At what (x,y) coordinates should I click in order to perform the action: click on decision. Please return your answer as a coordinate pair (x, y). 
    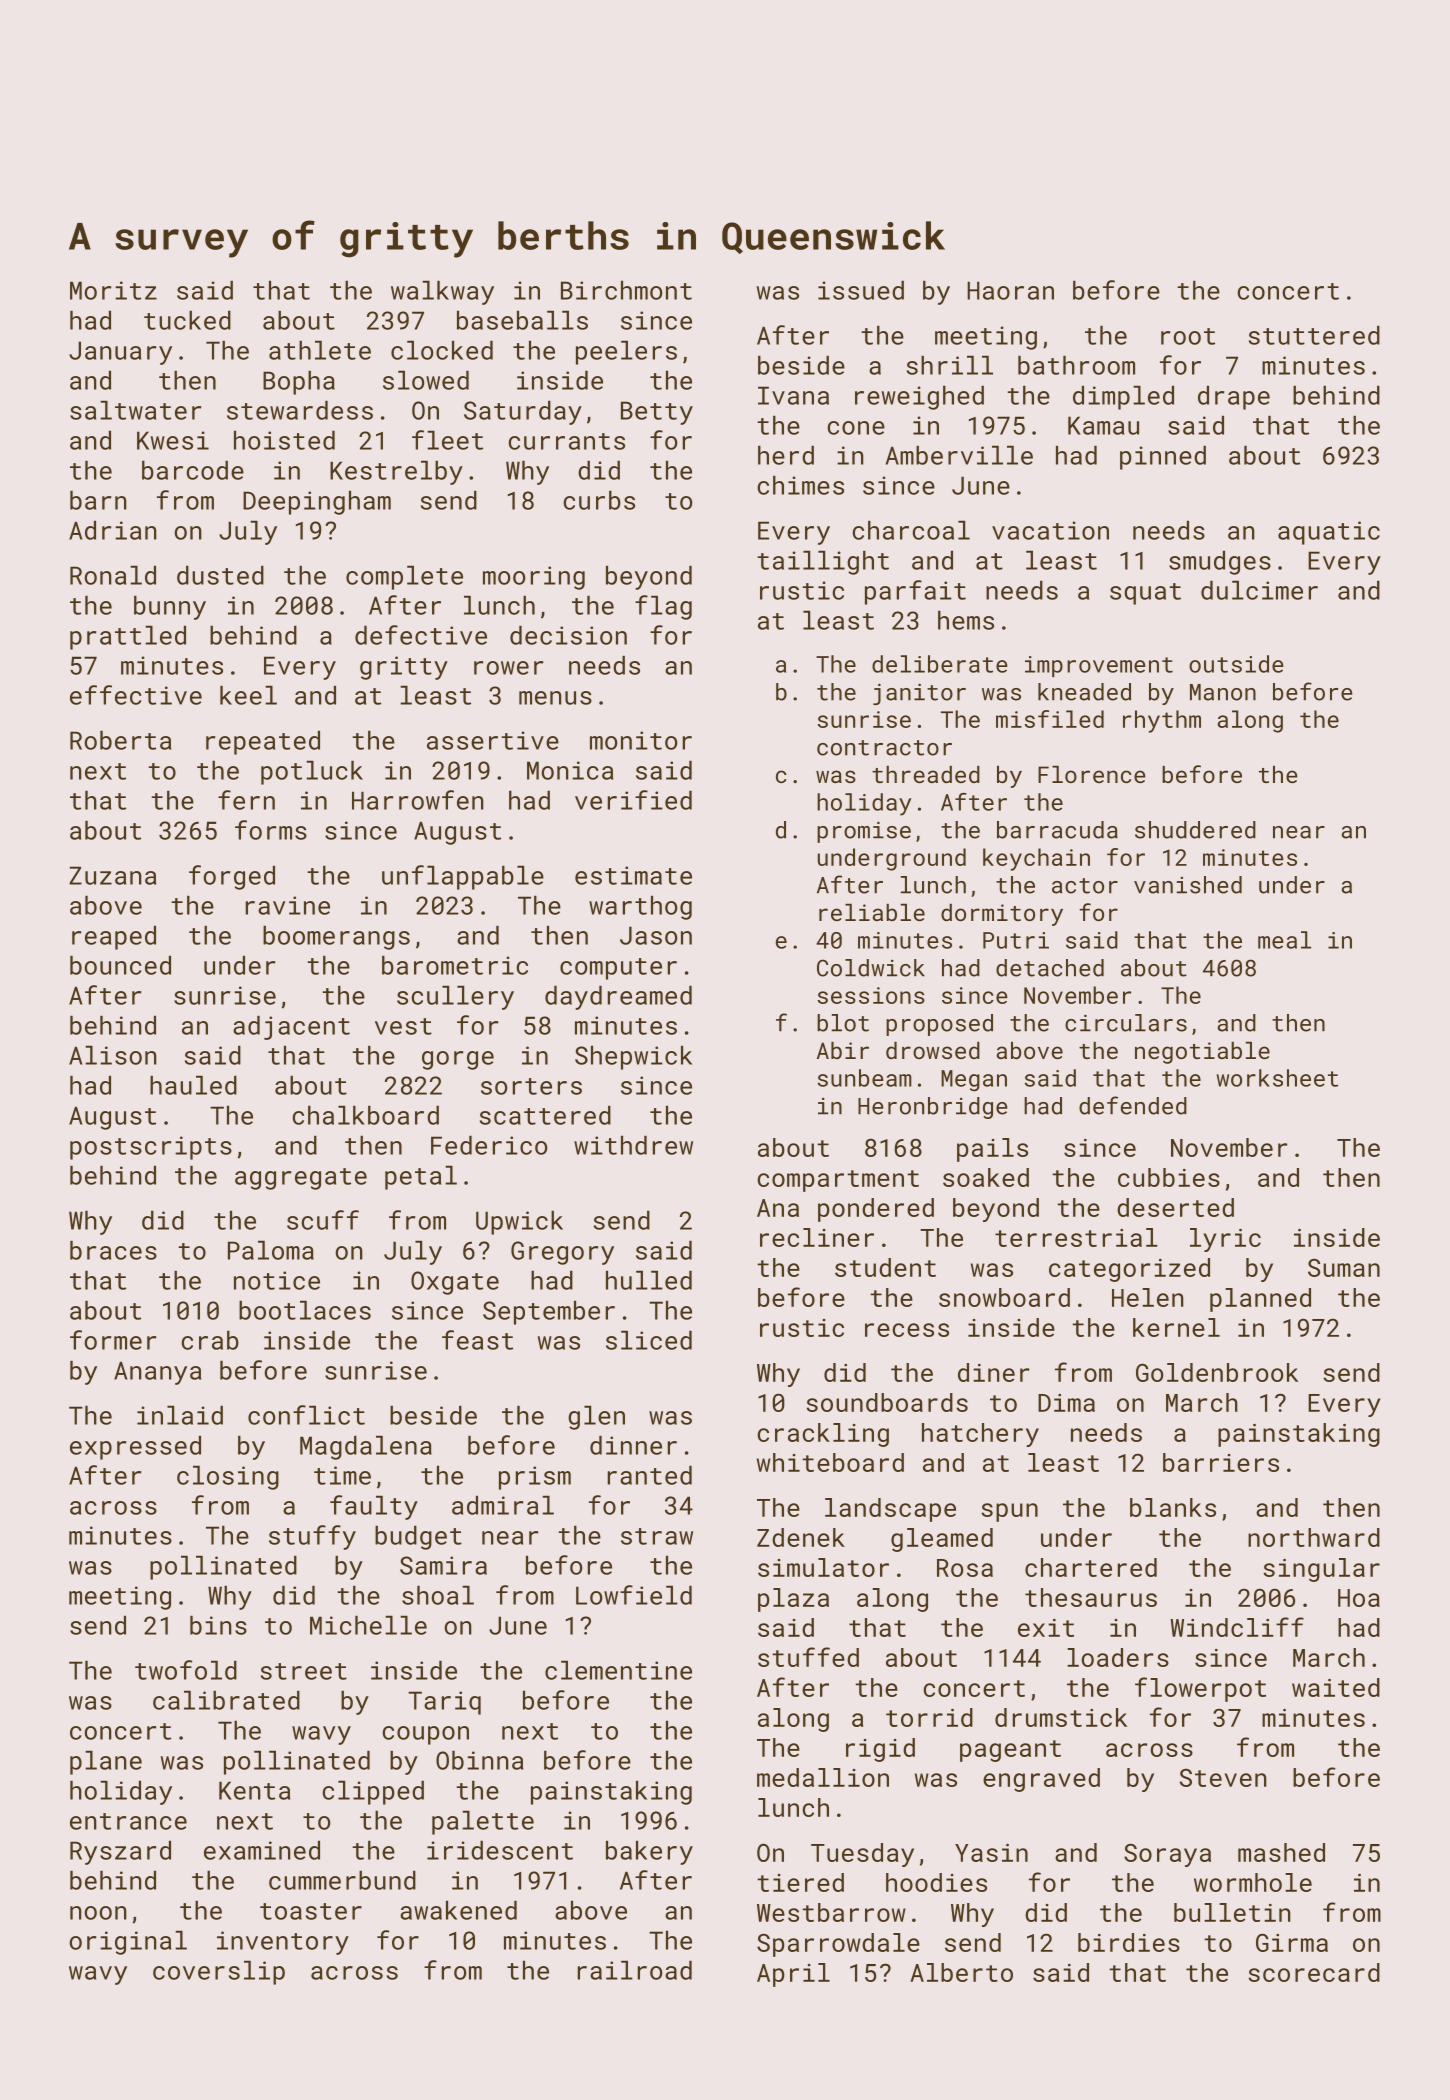
    Looking at the image, I should click on (568, 635).
